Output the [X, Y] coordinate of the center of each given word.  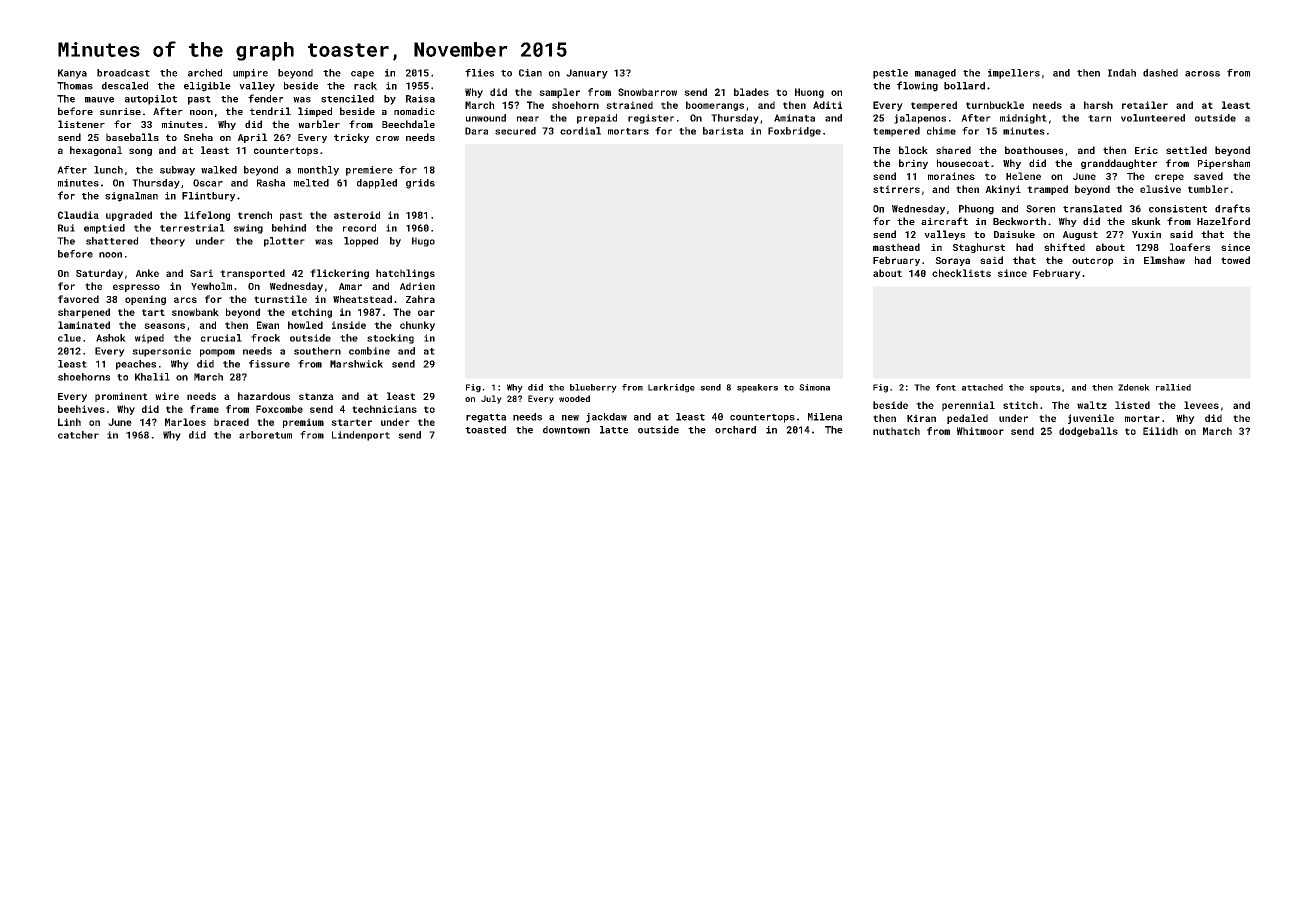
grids [420, 184]
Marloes [185, 422]
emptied [104, 229]
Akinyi [1003, 190]
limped [315, 112]
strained [629, 105]
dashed [1160, 73]
